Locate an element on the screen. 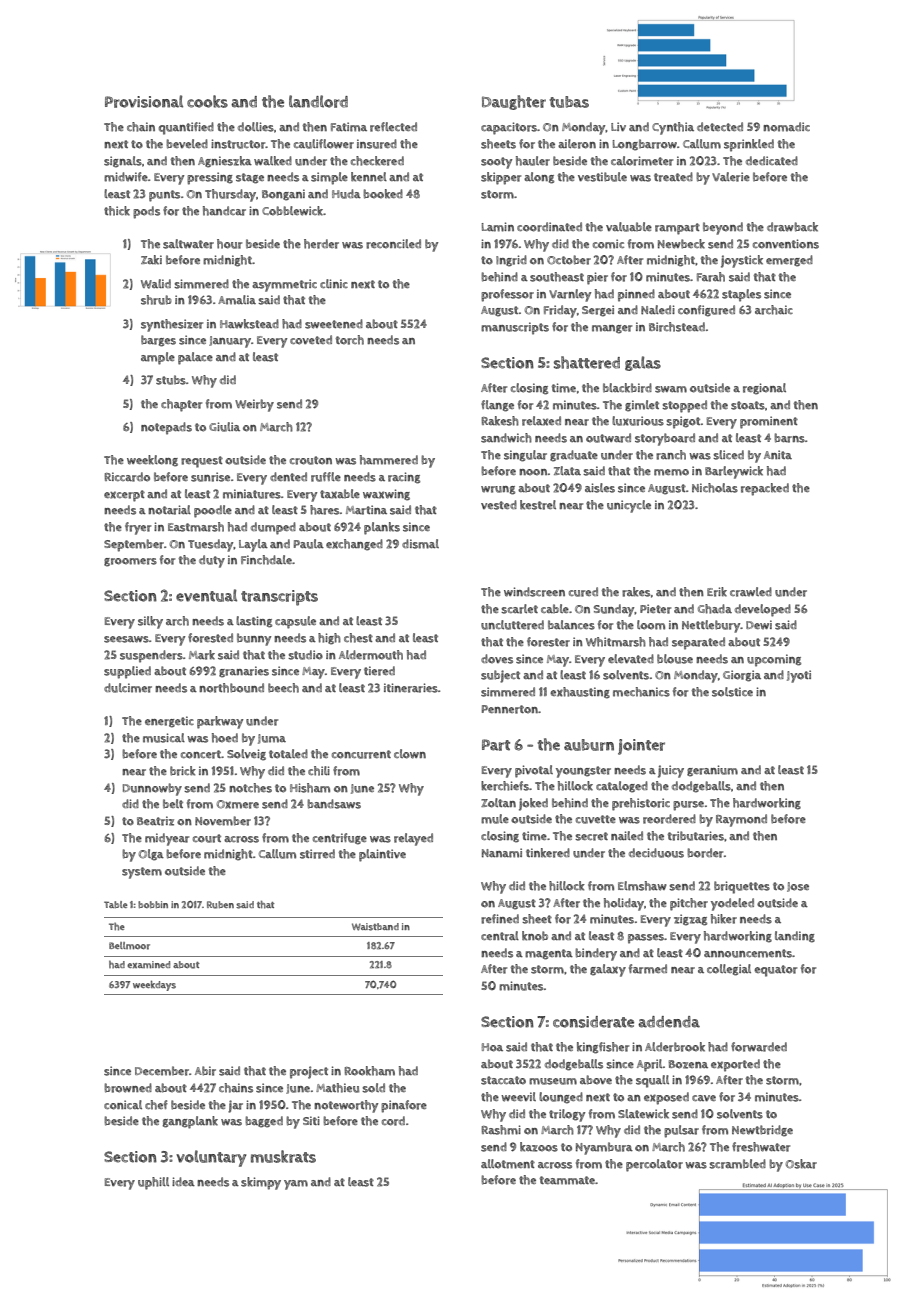  insured is located at coordinates (377, 144).
